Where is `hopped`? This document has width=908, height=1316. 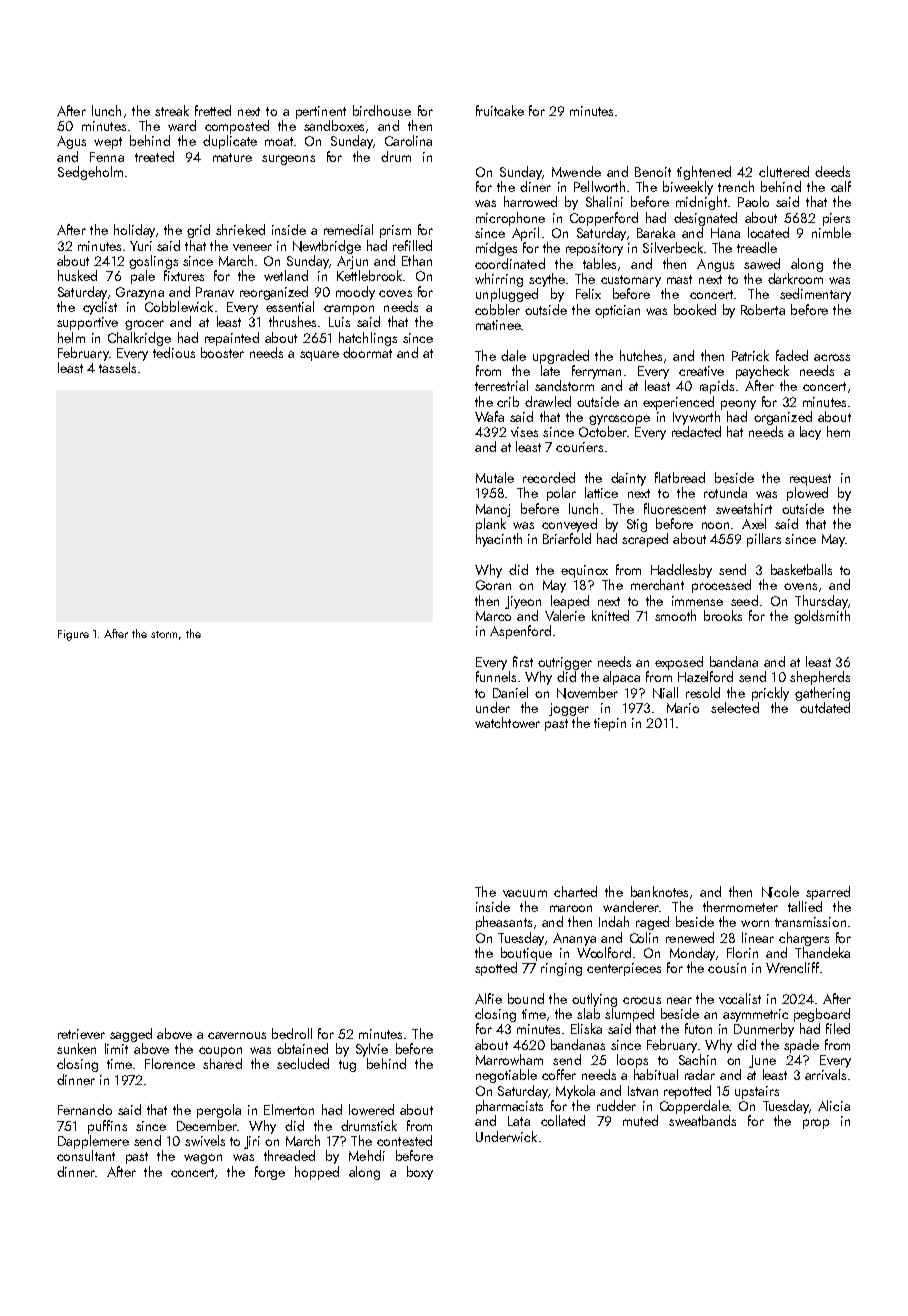 hopped is located at coordinates (317, 1173).
